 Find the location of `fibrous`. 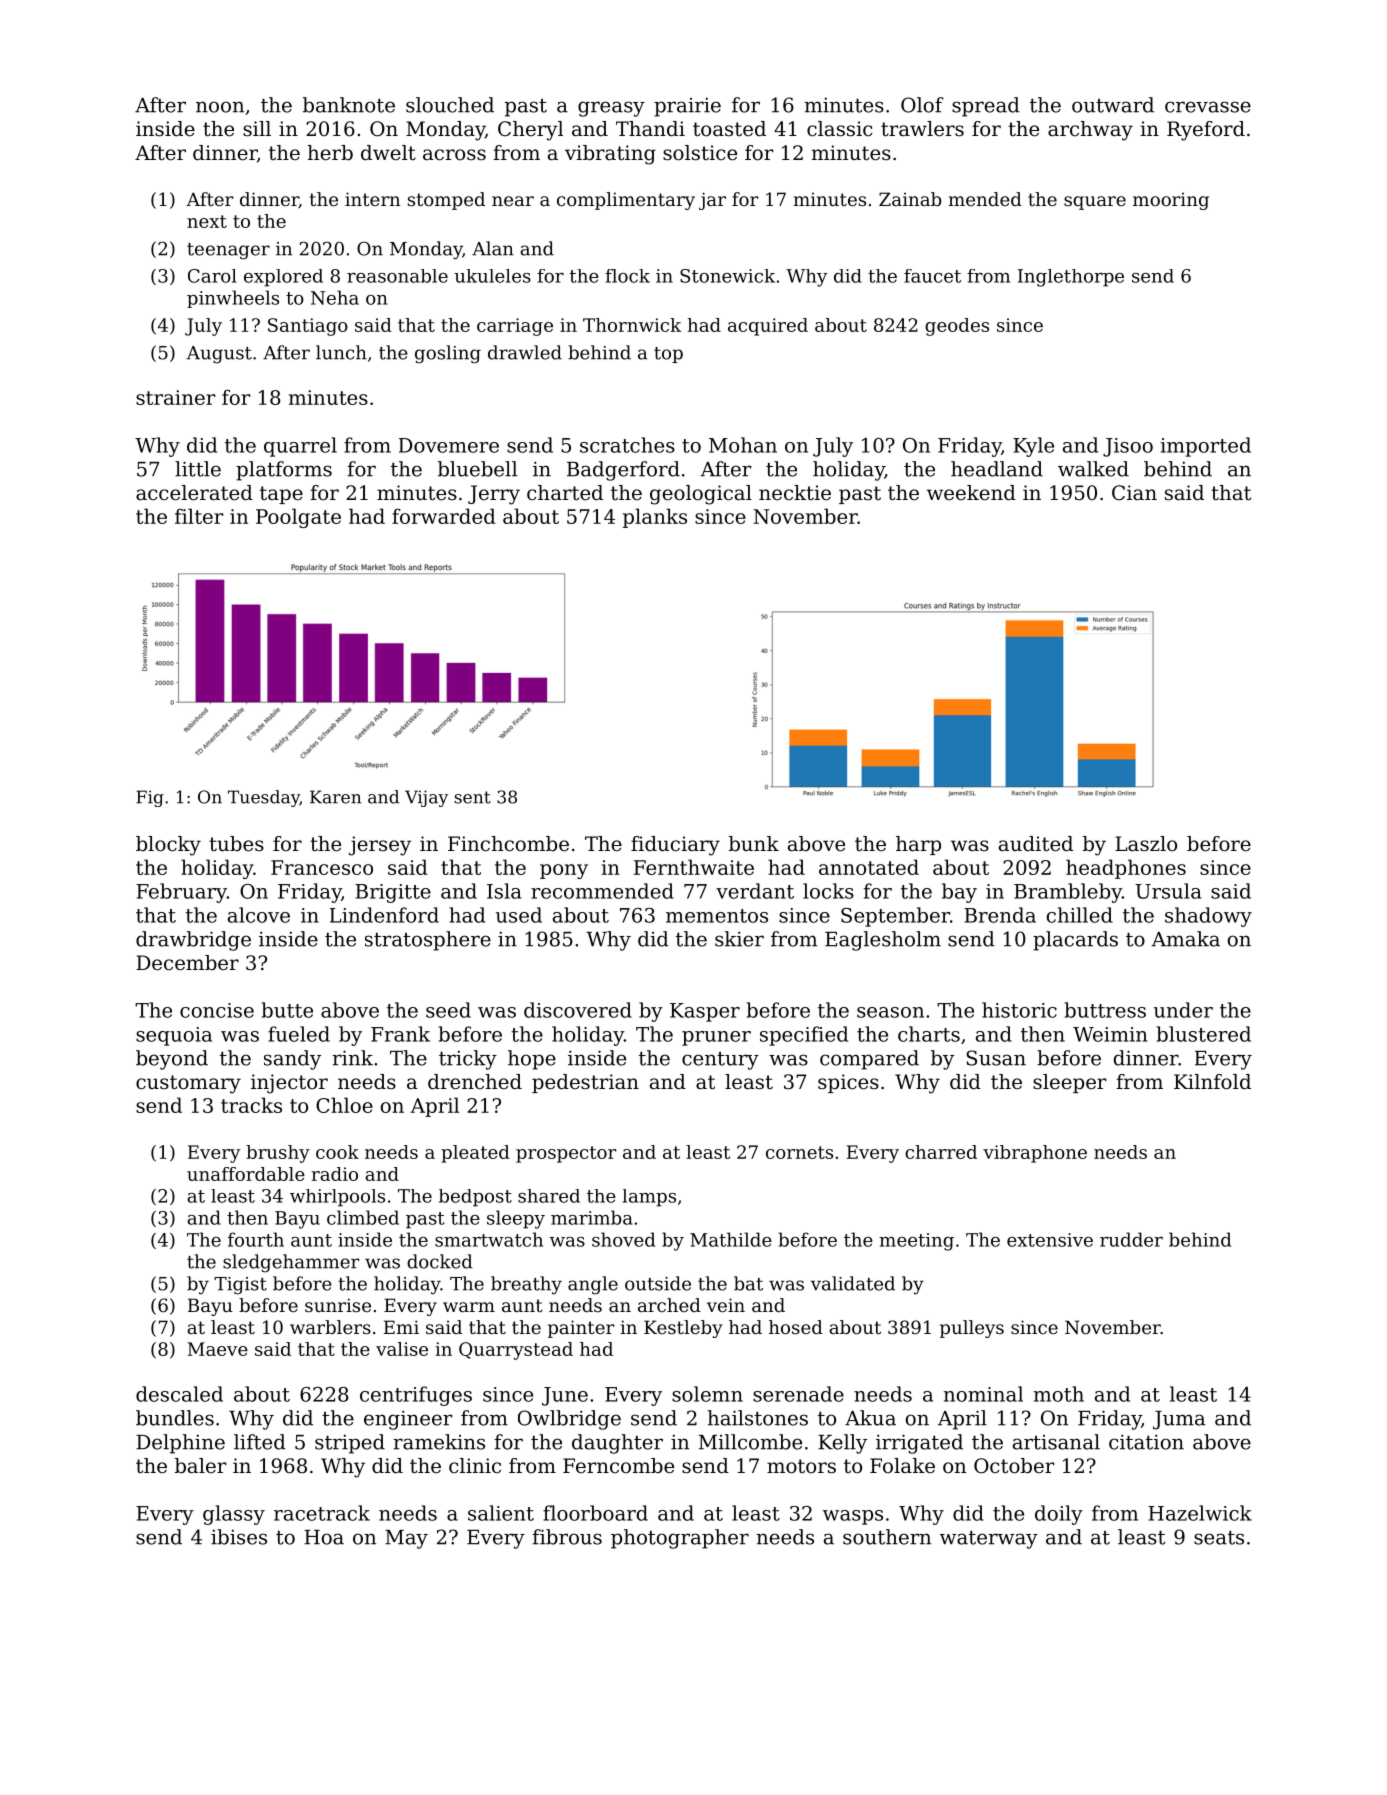

fibrous is located at coordinates (567, 1537).
